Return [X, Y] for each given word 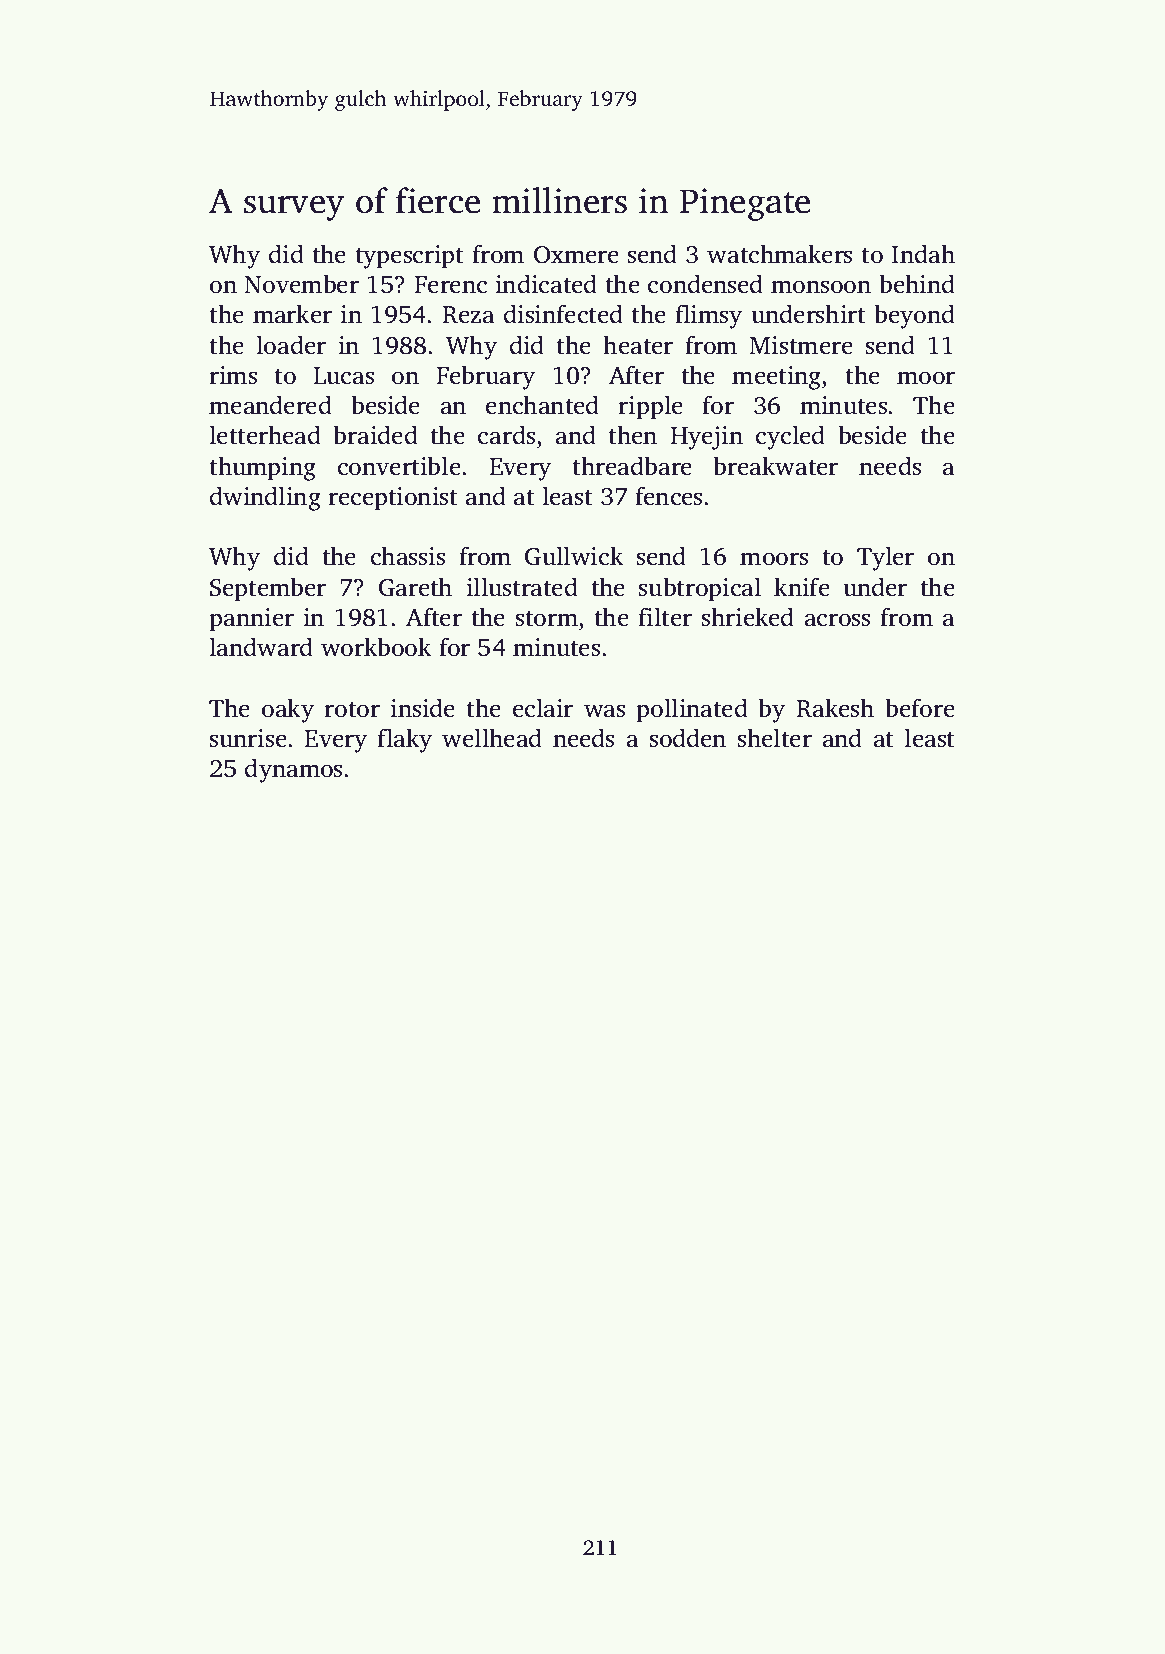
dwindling [265, 498]
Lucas [343, 376]
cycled [790, 437]
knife [802, 587]
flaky [404, 740]
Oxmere [576, 255]
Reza [469, 315]
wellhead [492, 738]
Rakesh [835, 708]
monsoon [821, 287]
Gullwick [574, 556]
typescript [409, 257]
